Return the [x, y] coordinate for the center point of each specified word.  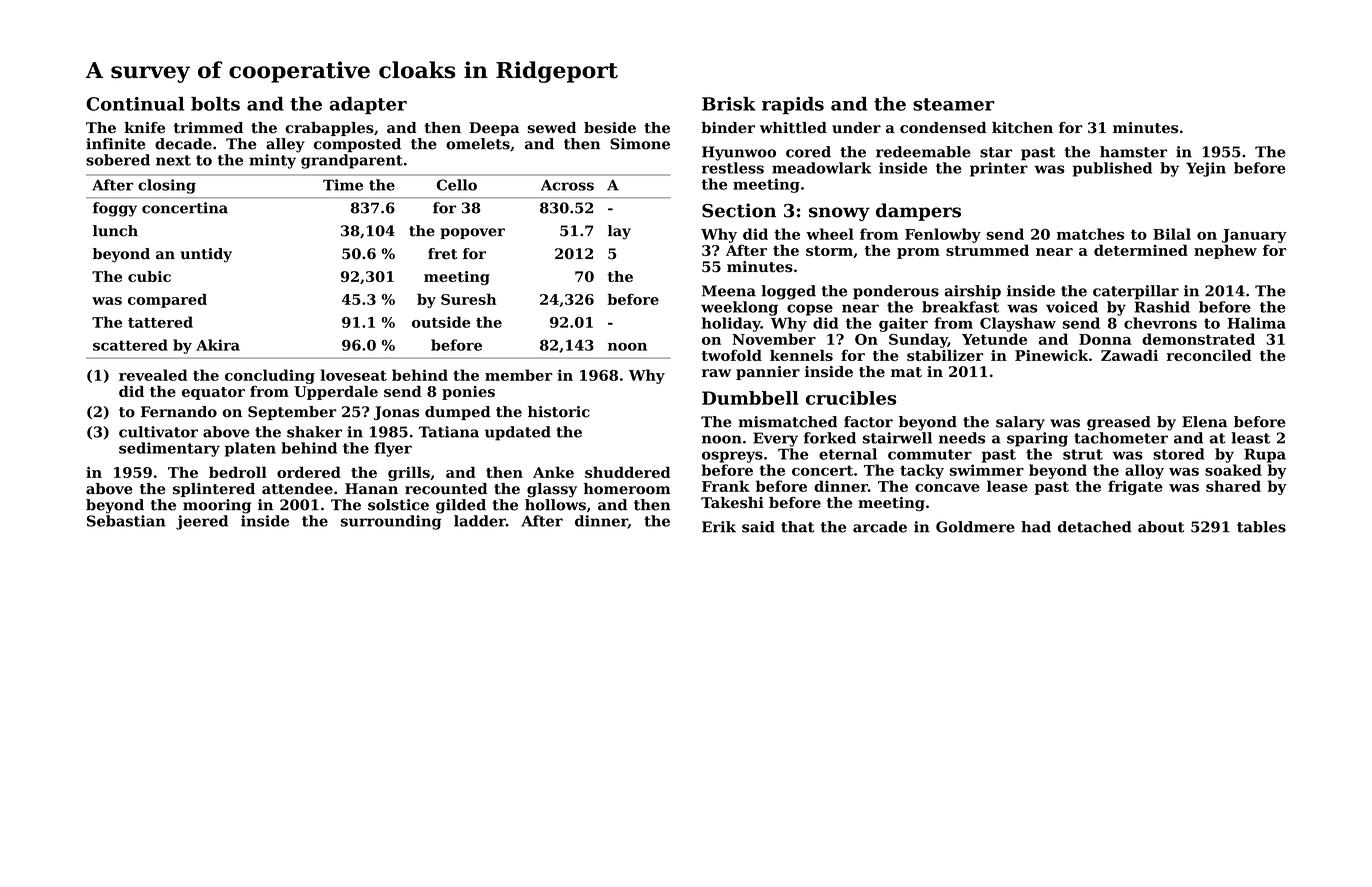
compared [167, 301]
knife [144, 128]
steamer [953, 104]
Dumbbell [750, 398]
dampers [918, 212]
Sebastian [126, 521]
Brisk [729, 104]
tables [1261, 527]
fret [443, 254]
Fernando [179, 412]
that [797, 527]
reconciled [1209, 355]
